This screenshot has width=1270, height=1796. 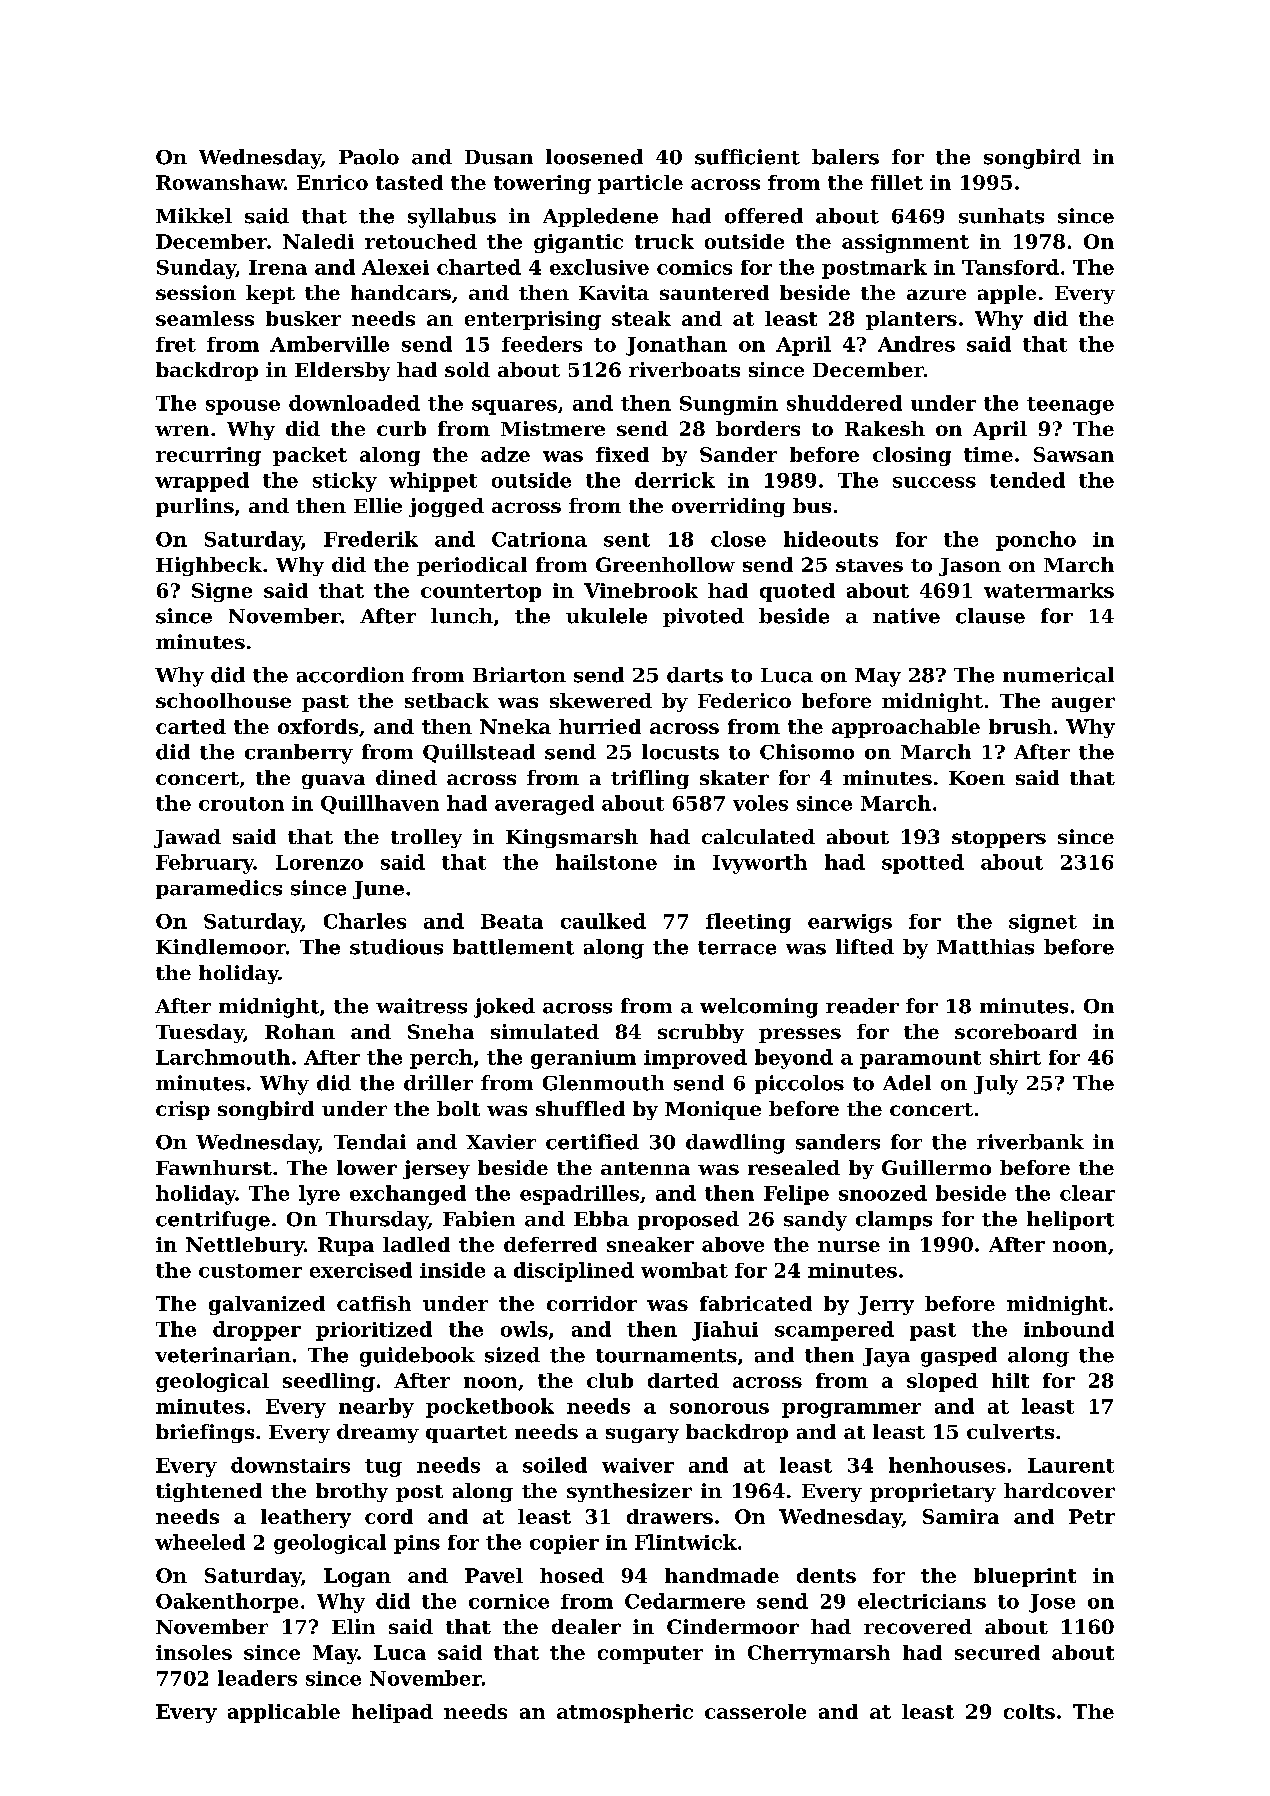 What do you see at coordinates (594, 157) in the screenshot?
I see `loosened` at bounding box center [594, 157].
